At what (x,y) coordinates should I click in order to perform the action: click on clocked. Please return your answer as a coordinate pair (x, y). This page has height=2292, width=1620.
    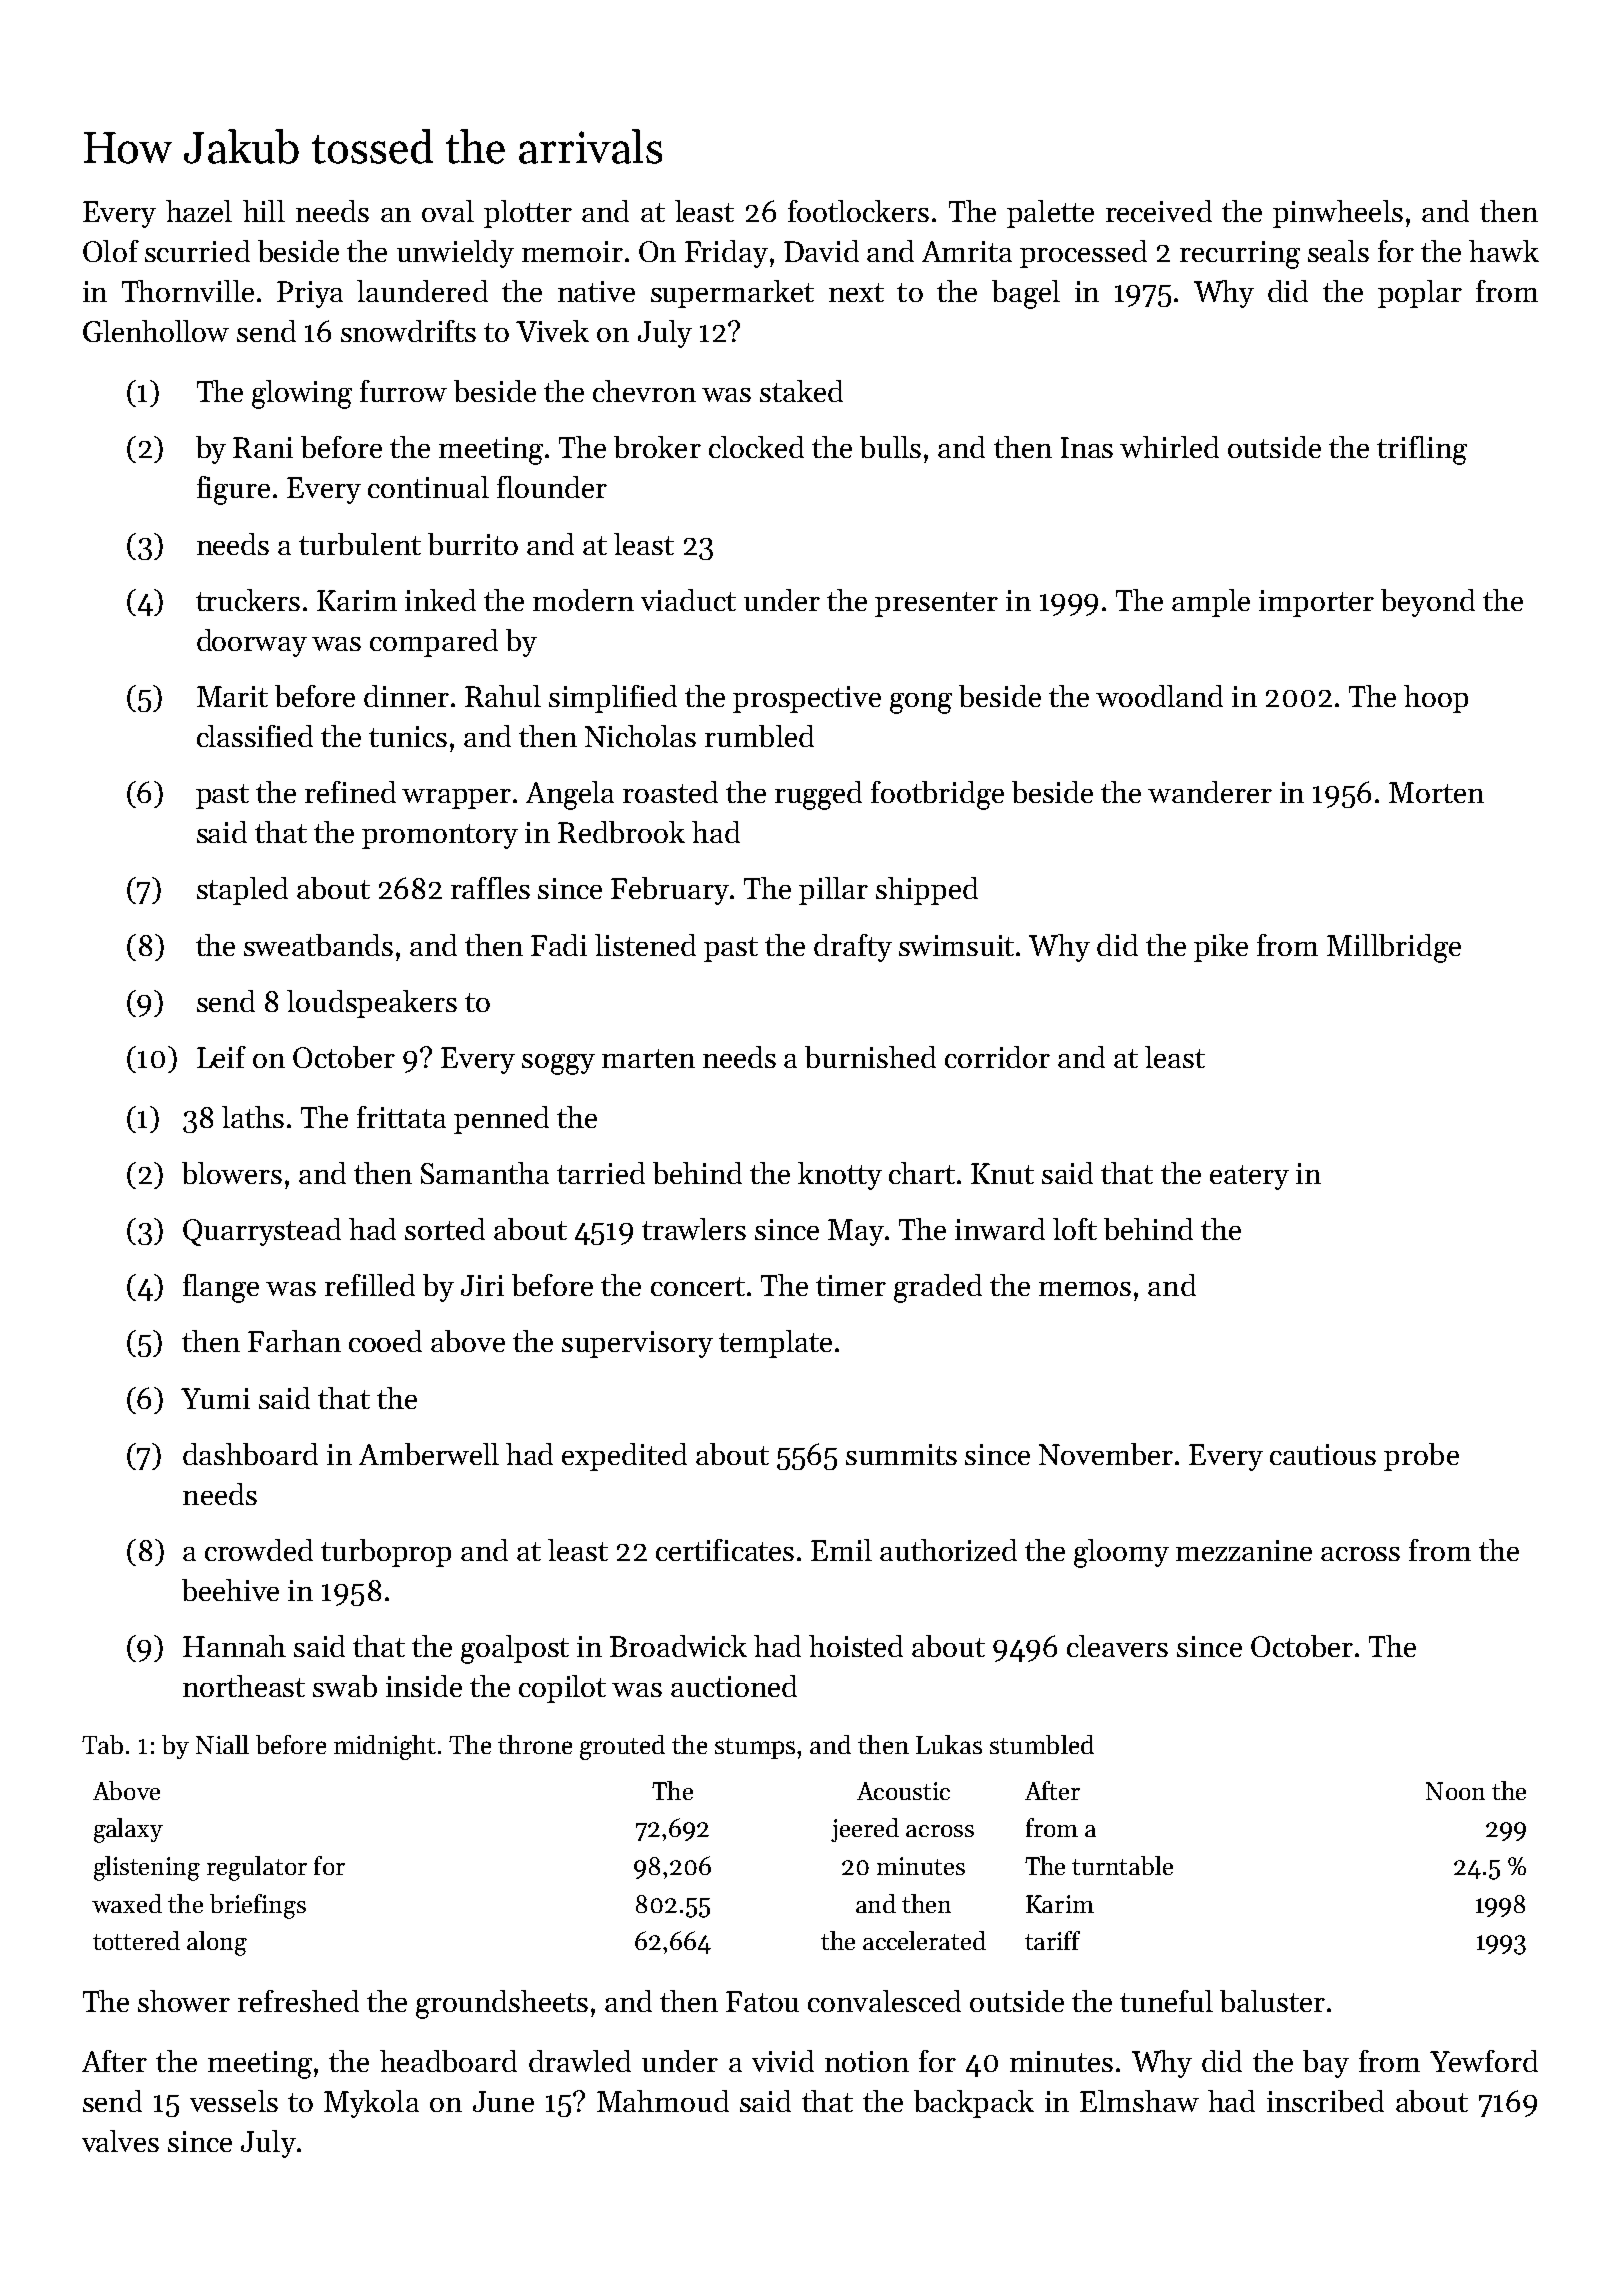
    Looking at the image, I should click on (756, 447).
